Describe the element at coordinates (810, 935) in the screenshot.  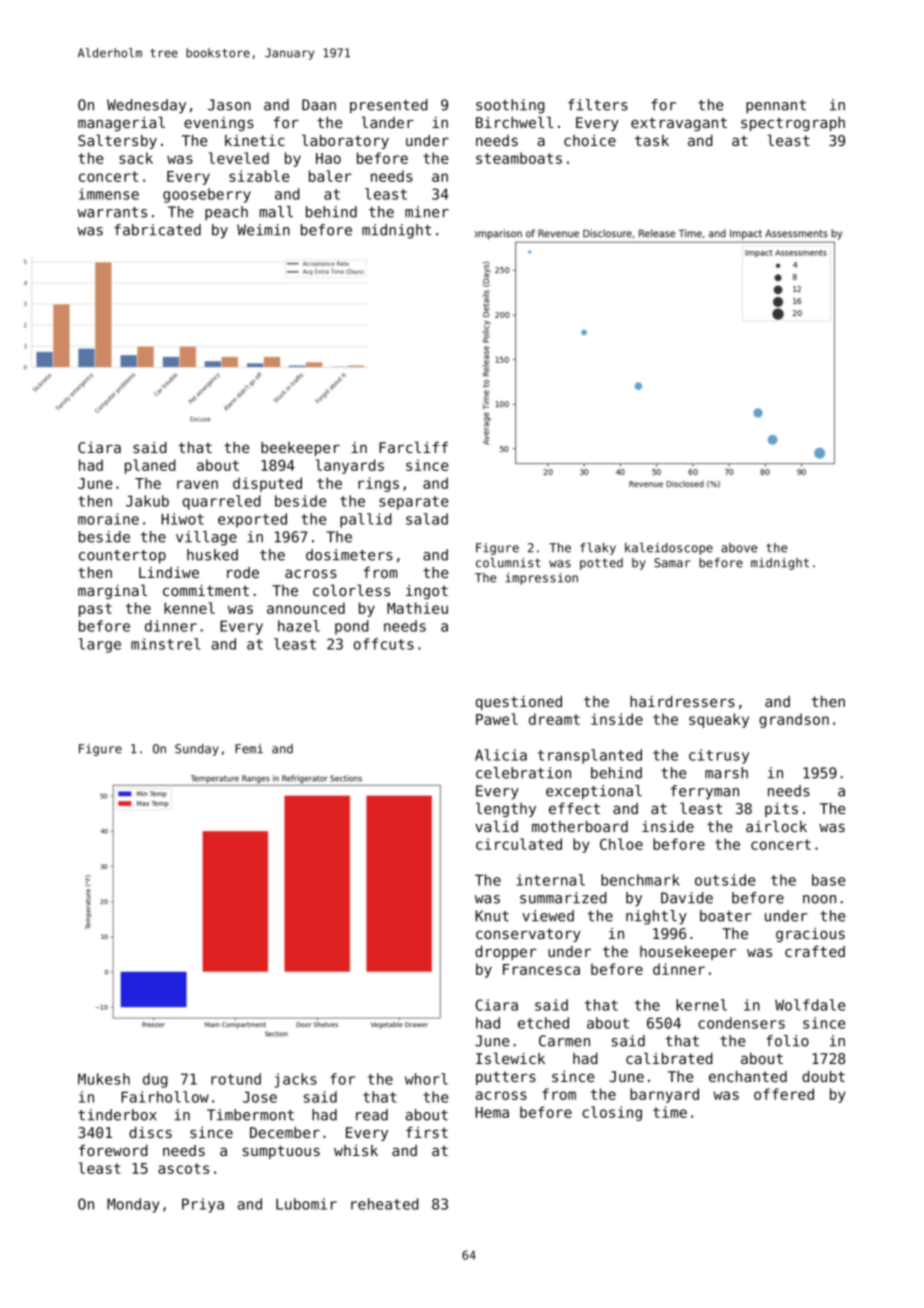
I see `gracious` at that location.
